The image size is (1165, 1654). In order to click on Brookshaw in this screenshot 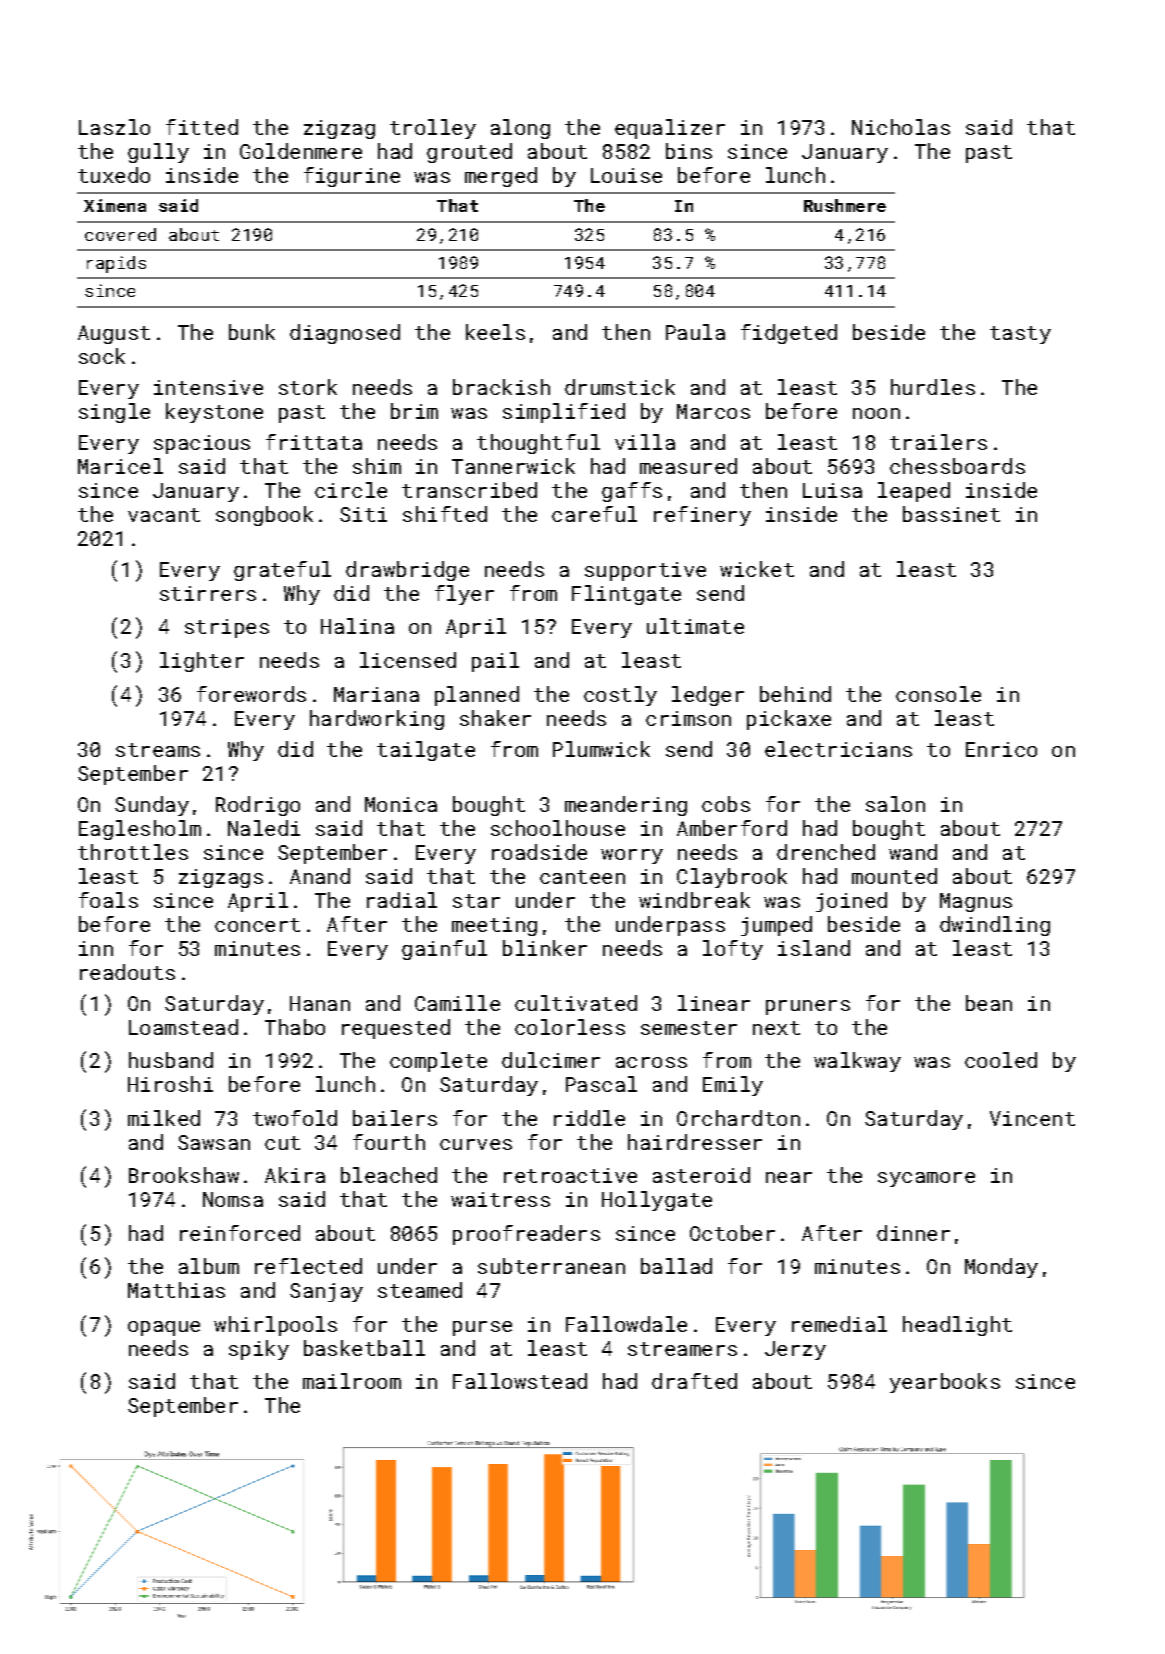, I will do `click(184, 1175)`.
